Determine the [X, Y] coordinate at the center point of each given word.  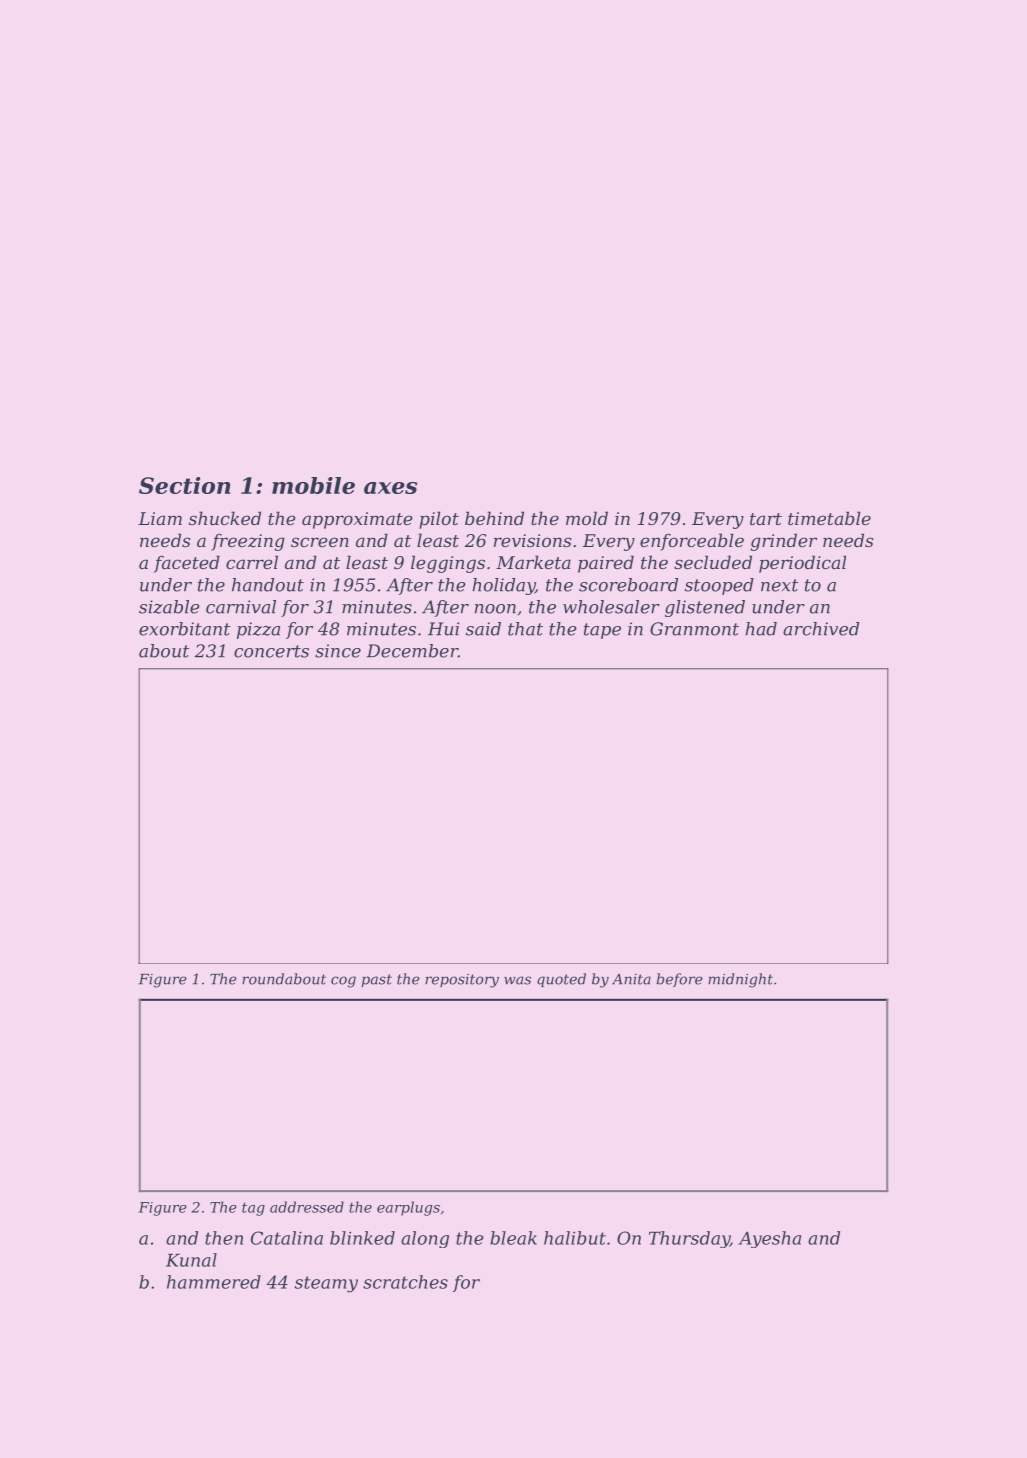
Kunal [191, 1260]
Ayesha [769, 1239]
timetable [829, 518]
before [679, 980]
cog [343, 982]
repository [462, 981]
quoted [561, 980]
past [377, 980]
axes [390, 488]
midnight [740, 980]
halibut [575, 1238]
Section [184, 485]
